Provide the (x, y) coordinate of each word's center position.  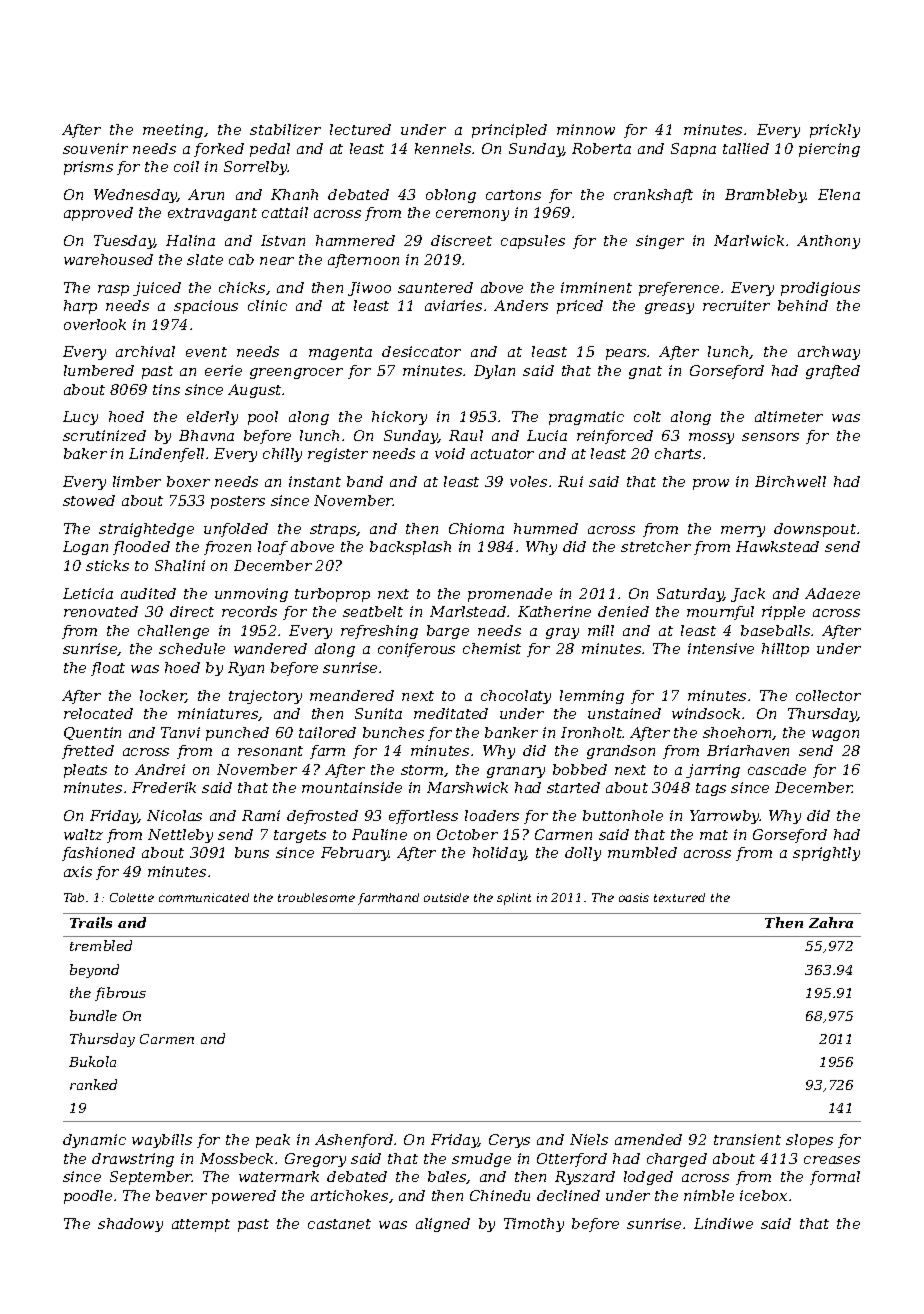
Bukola (92, 1061)
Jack (748, 595)
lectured (360, 129)
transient (747, 1139)
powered (244, 1197)
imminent (596, 287)
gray (562, 633)
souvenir (95, 148)
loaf (273, 548)
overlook (95, 324)
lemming (592, 697)
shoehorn (738, 733)
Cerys (509, 1141)
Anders (521, 305)
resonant (270, 751)
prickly (835, 131)
